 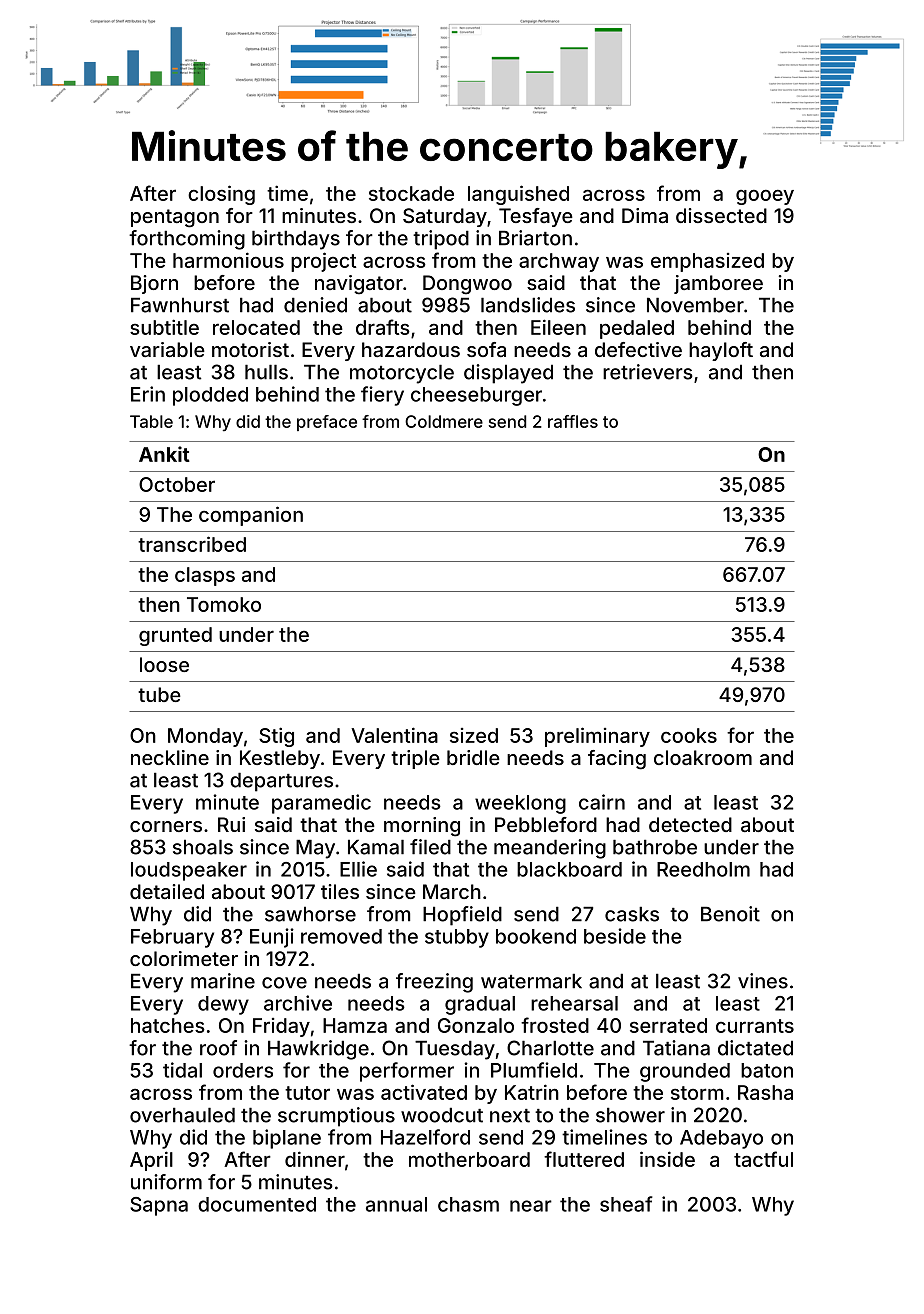 What do you see at coordinates (721, 351) in the screenshot?
I see `hayloft` at bounding box center [721, 351].
